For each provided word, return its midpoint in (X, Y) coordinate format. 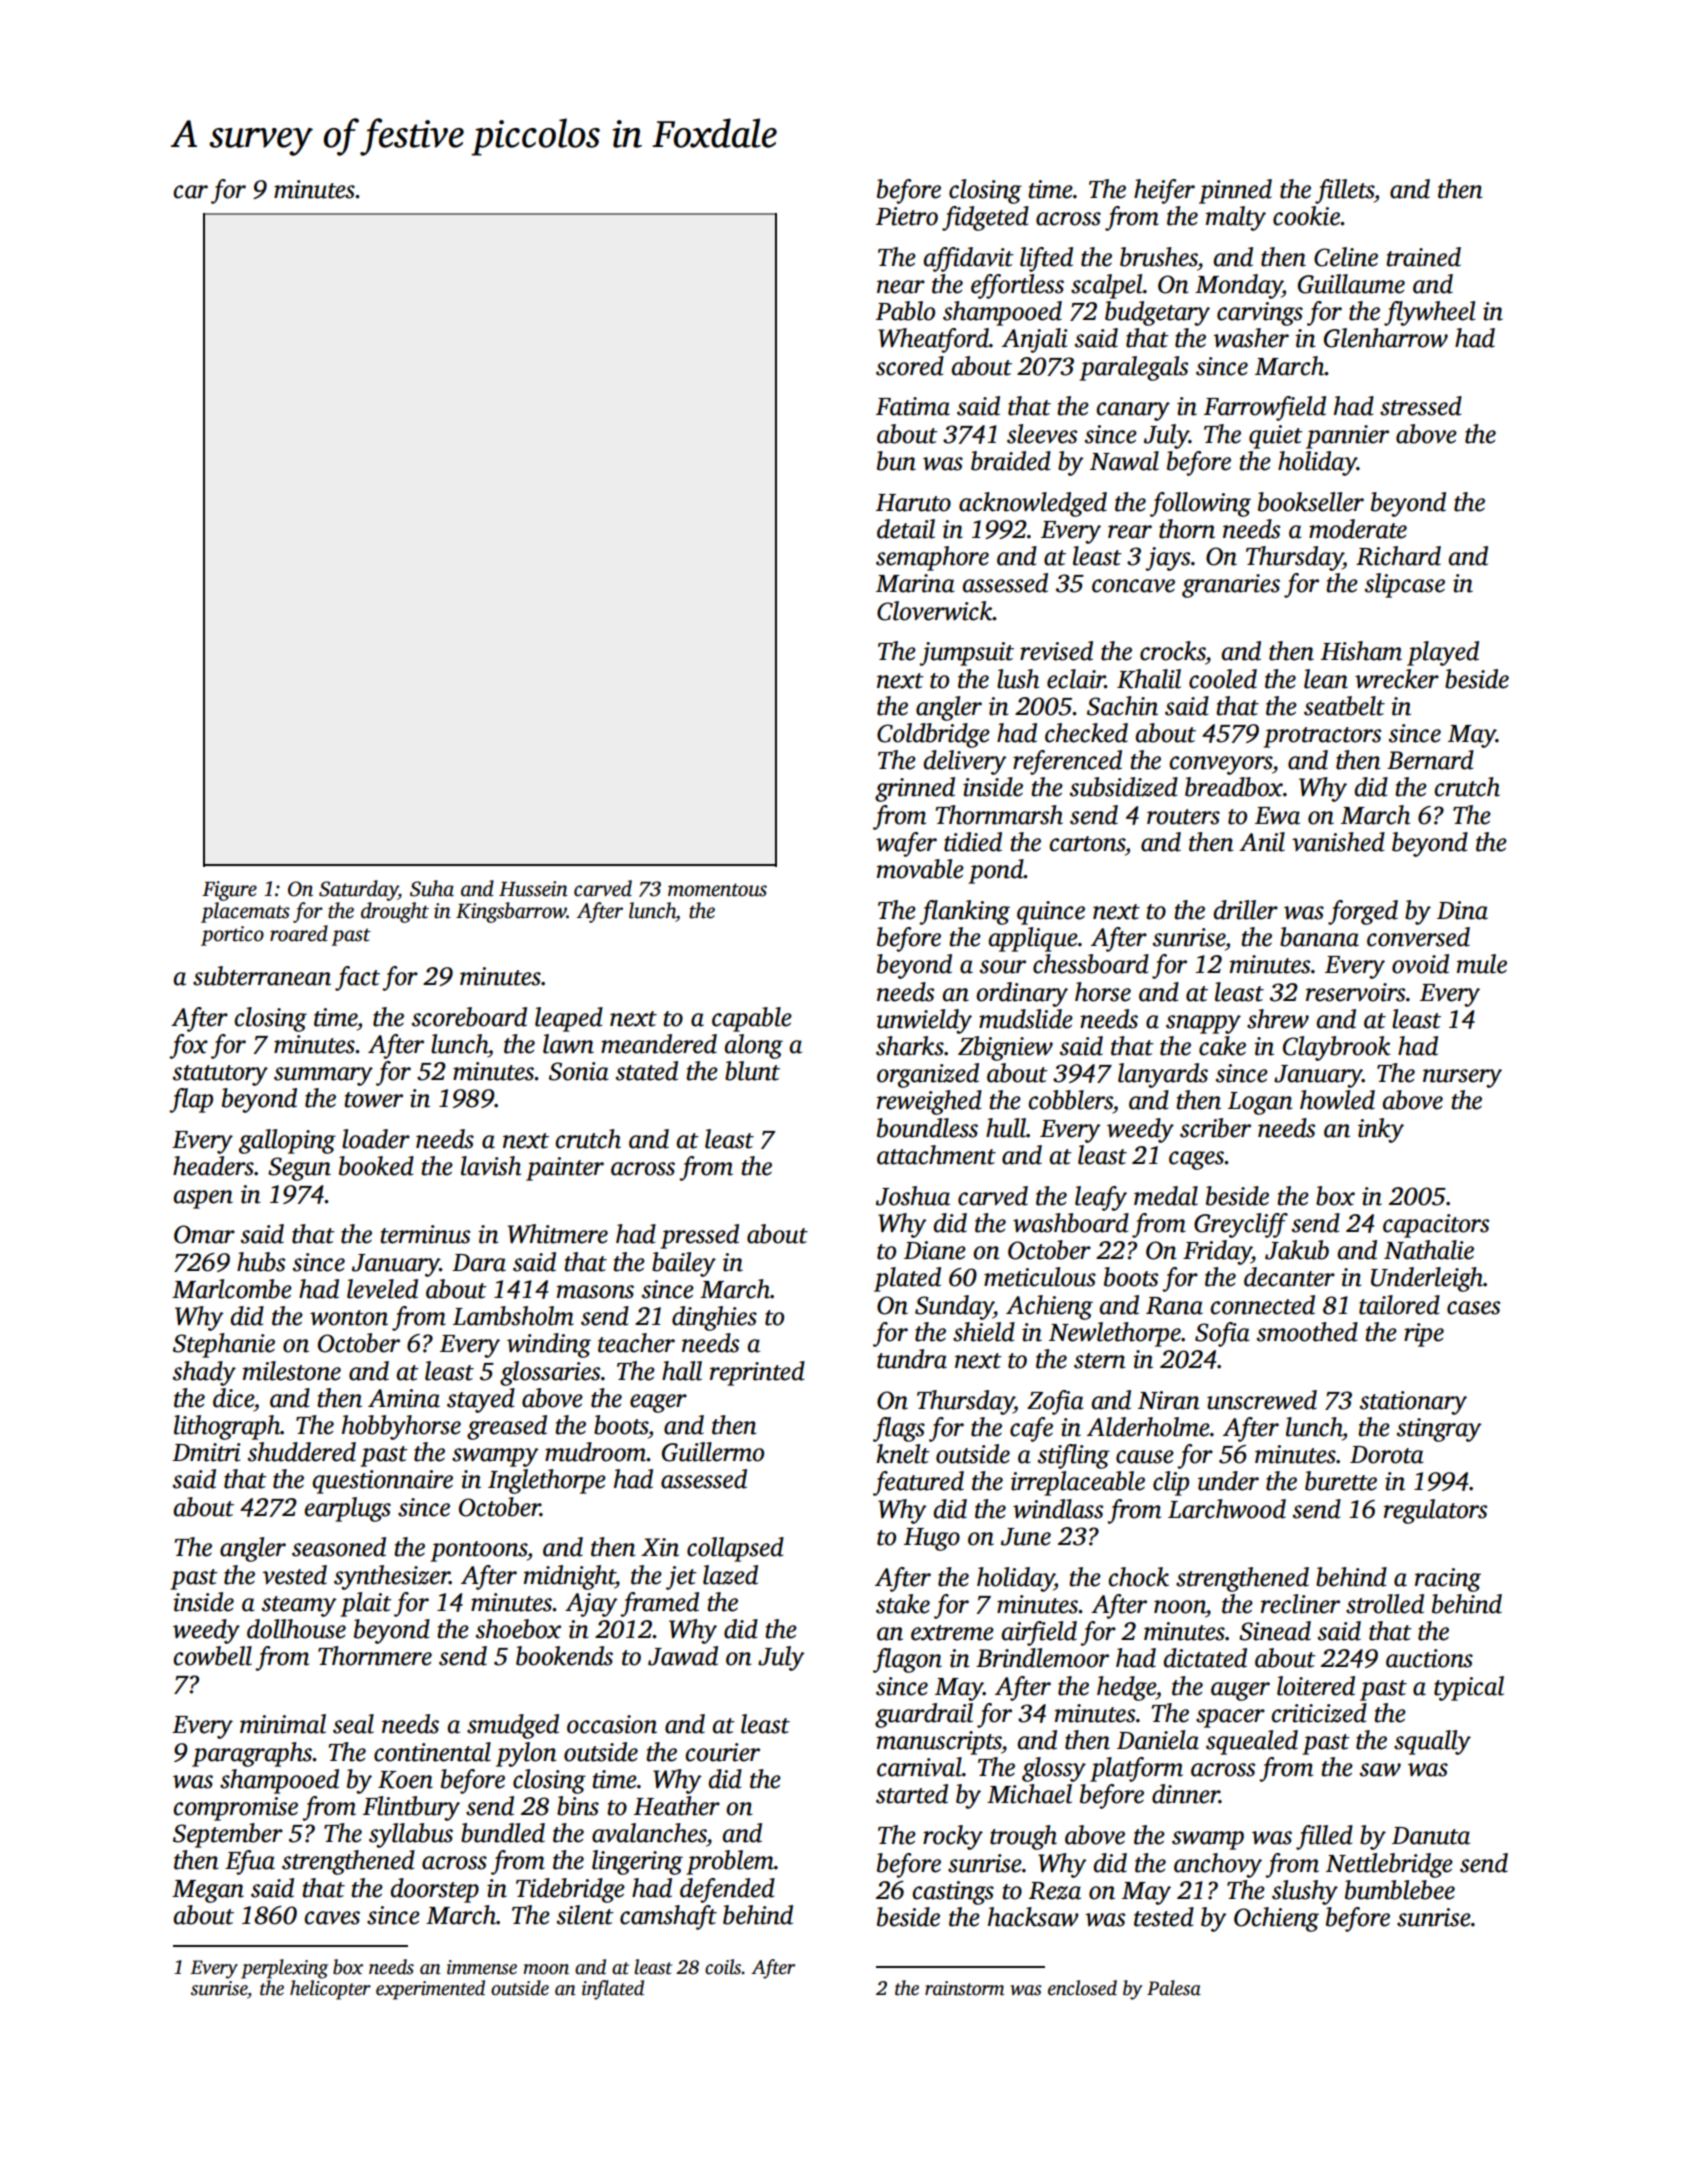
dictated (1205, 1658)
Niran (1169, 1400)
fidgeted (985, 218)
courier (722, 1752)
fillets (1344, 191)
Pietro (907, 216)
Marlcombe (232, 1289)
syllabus (411, 1835)
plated (907, 1279)
